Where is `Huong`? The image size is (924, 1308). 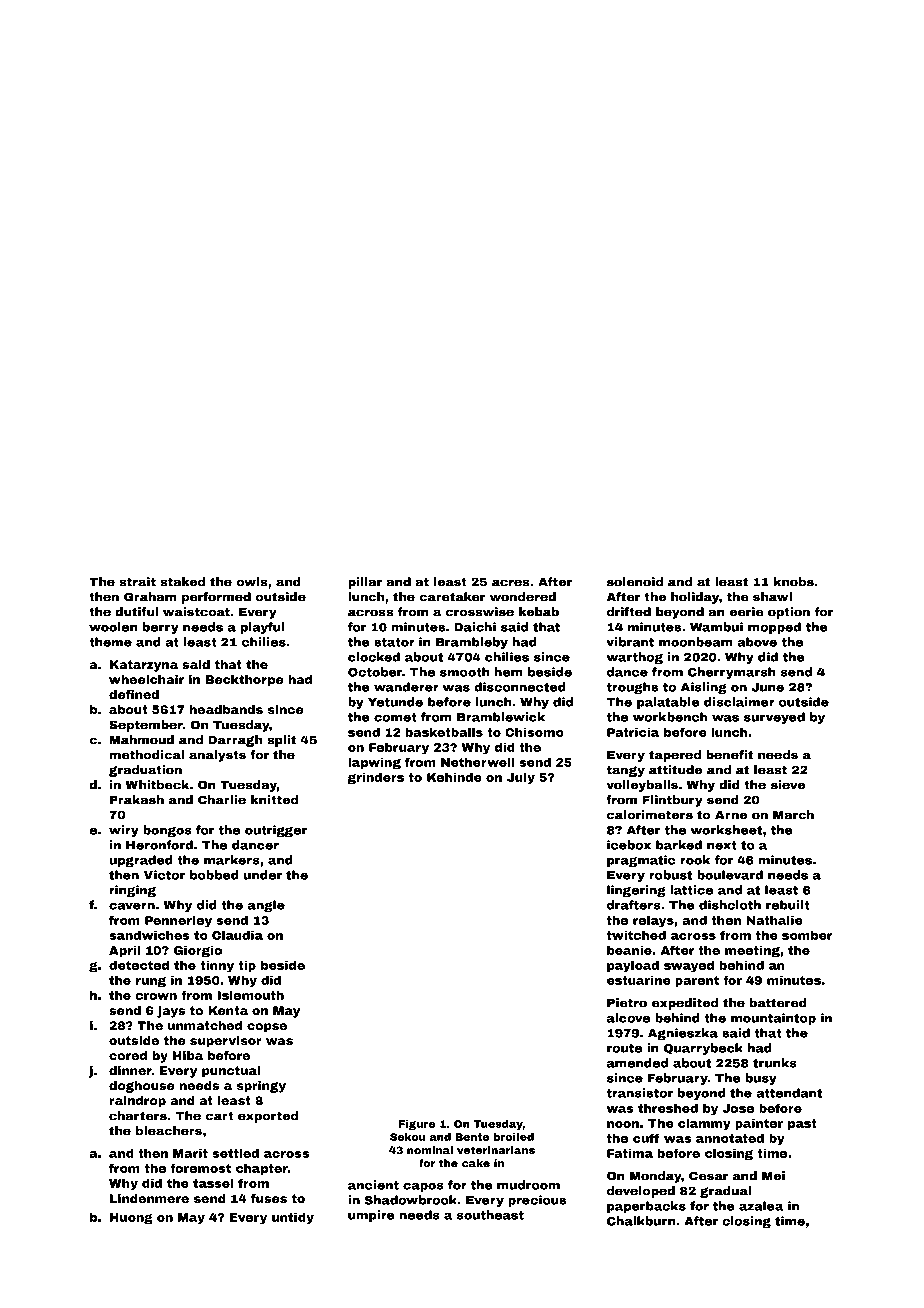 Huong is located at coordinates (131, 1219).
